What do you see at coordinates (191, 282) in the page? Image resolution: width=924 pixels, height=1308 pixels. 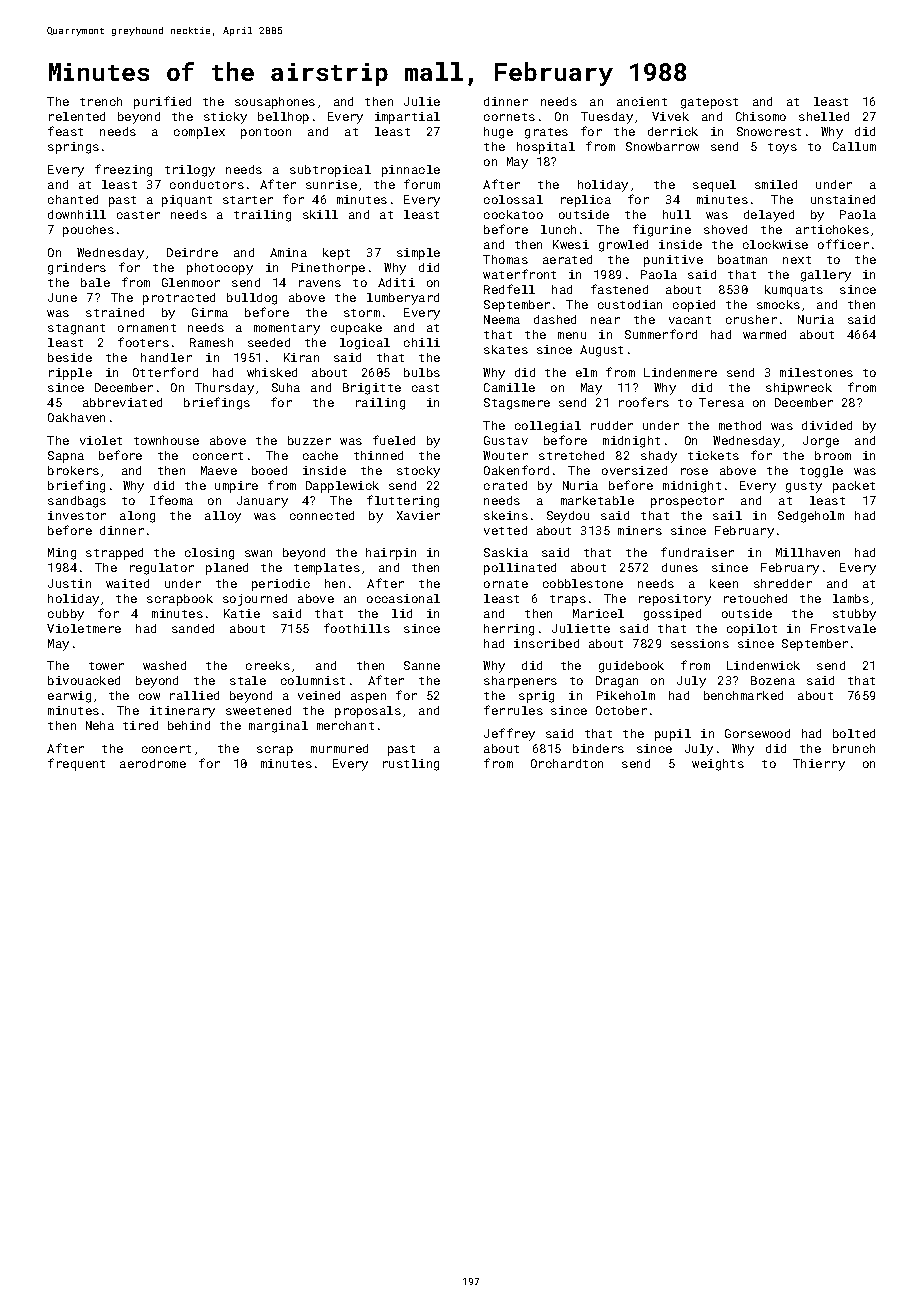 I see `Glenmoor` at bounding box center [191, 282].
